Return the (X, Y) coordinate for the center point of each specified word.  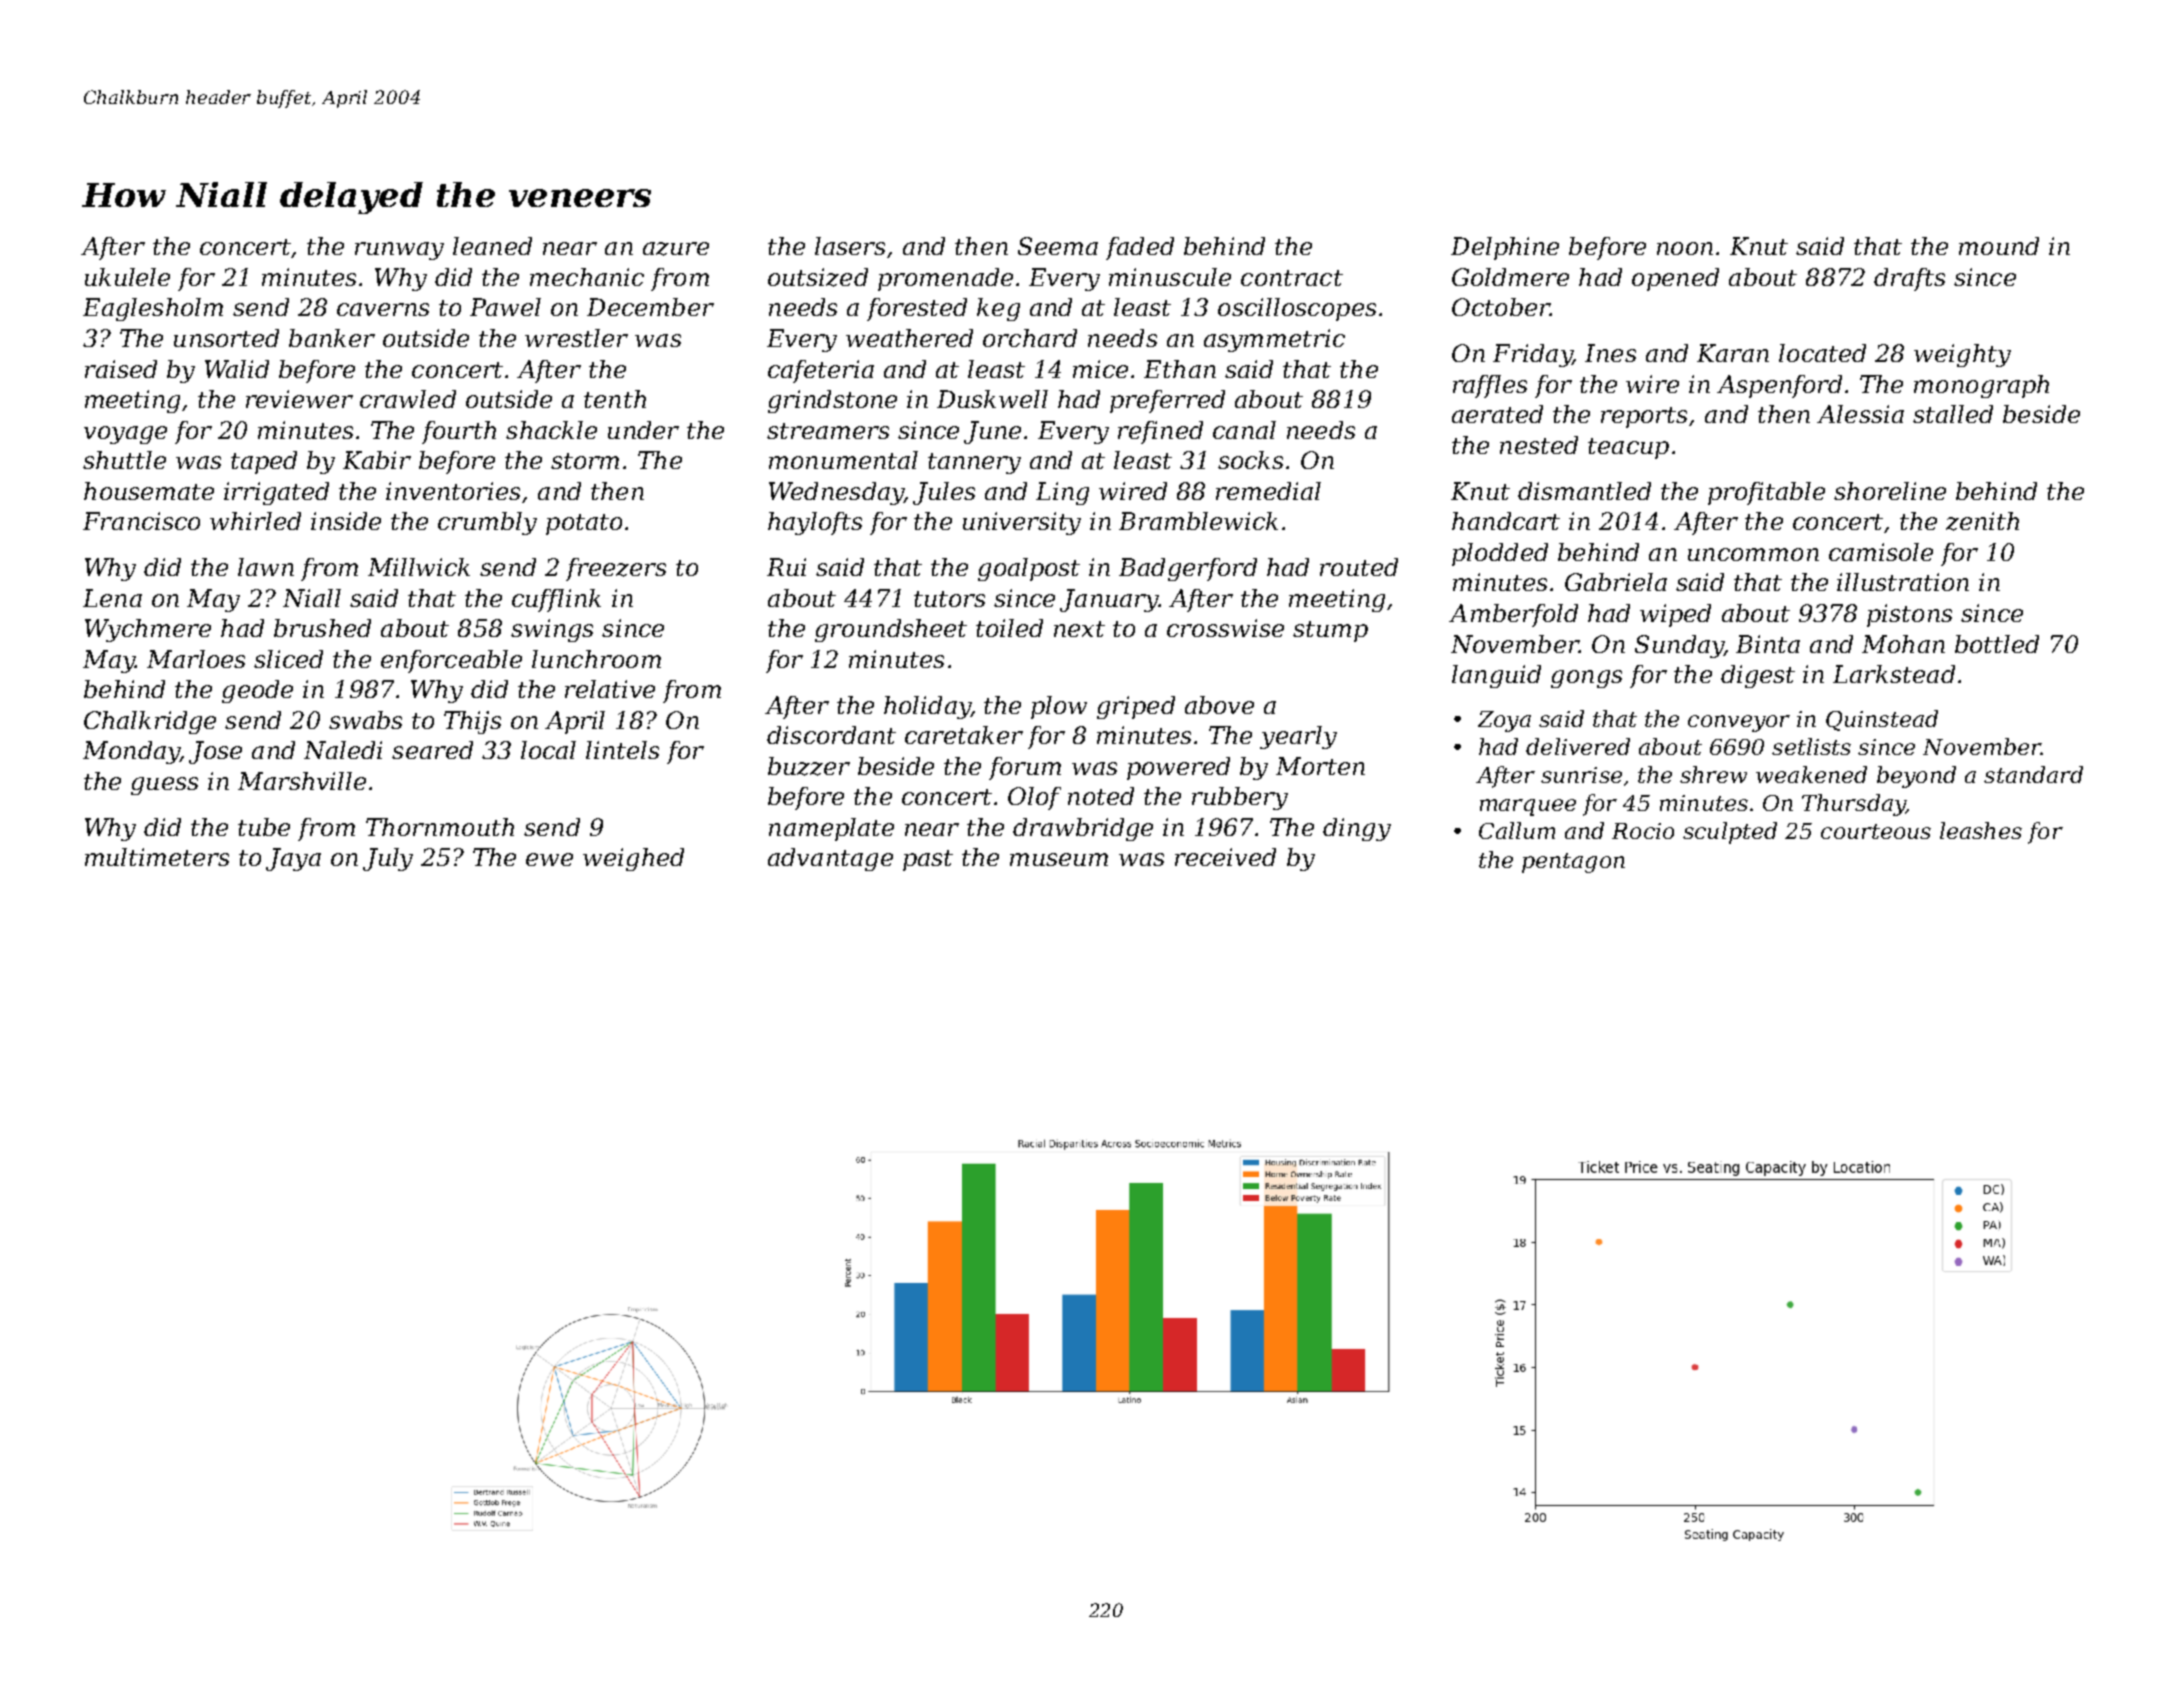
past (928, 860)
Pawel (505, 307)
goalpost (1029, 569)
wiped (1675, 615)
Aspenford (1779, 386)
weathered (909, 338)
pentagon (1573, 863)
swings (552, 630)
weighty (1962, 355)
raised (121, 369)
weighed (633, 859)
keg (998, 309)
